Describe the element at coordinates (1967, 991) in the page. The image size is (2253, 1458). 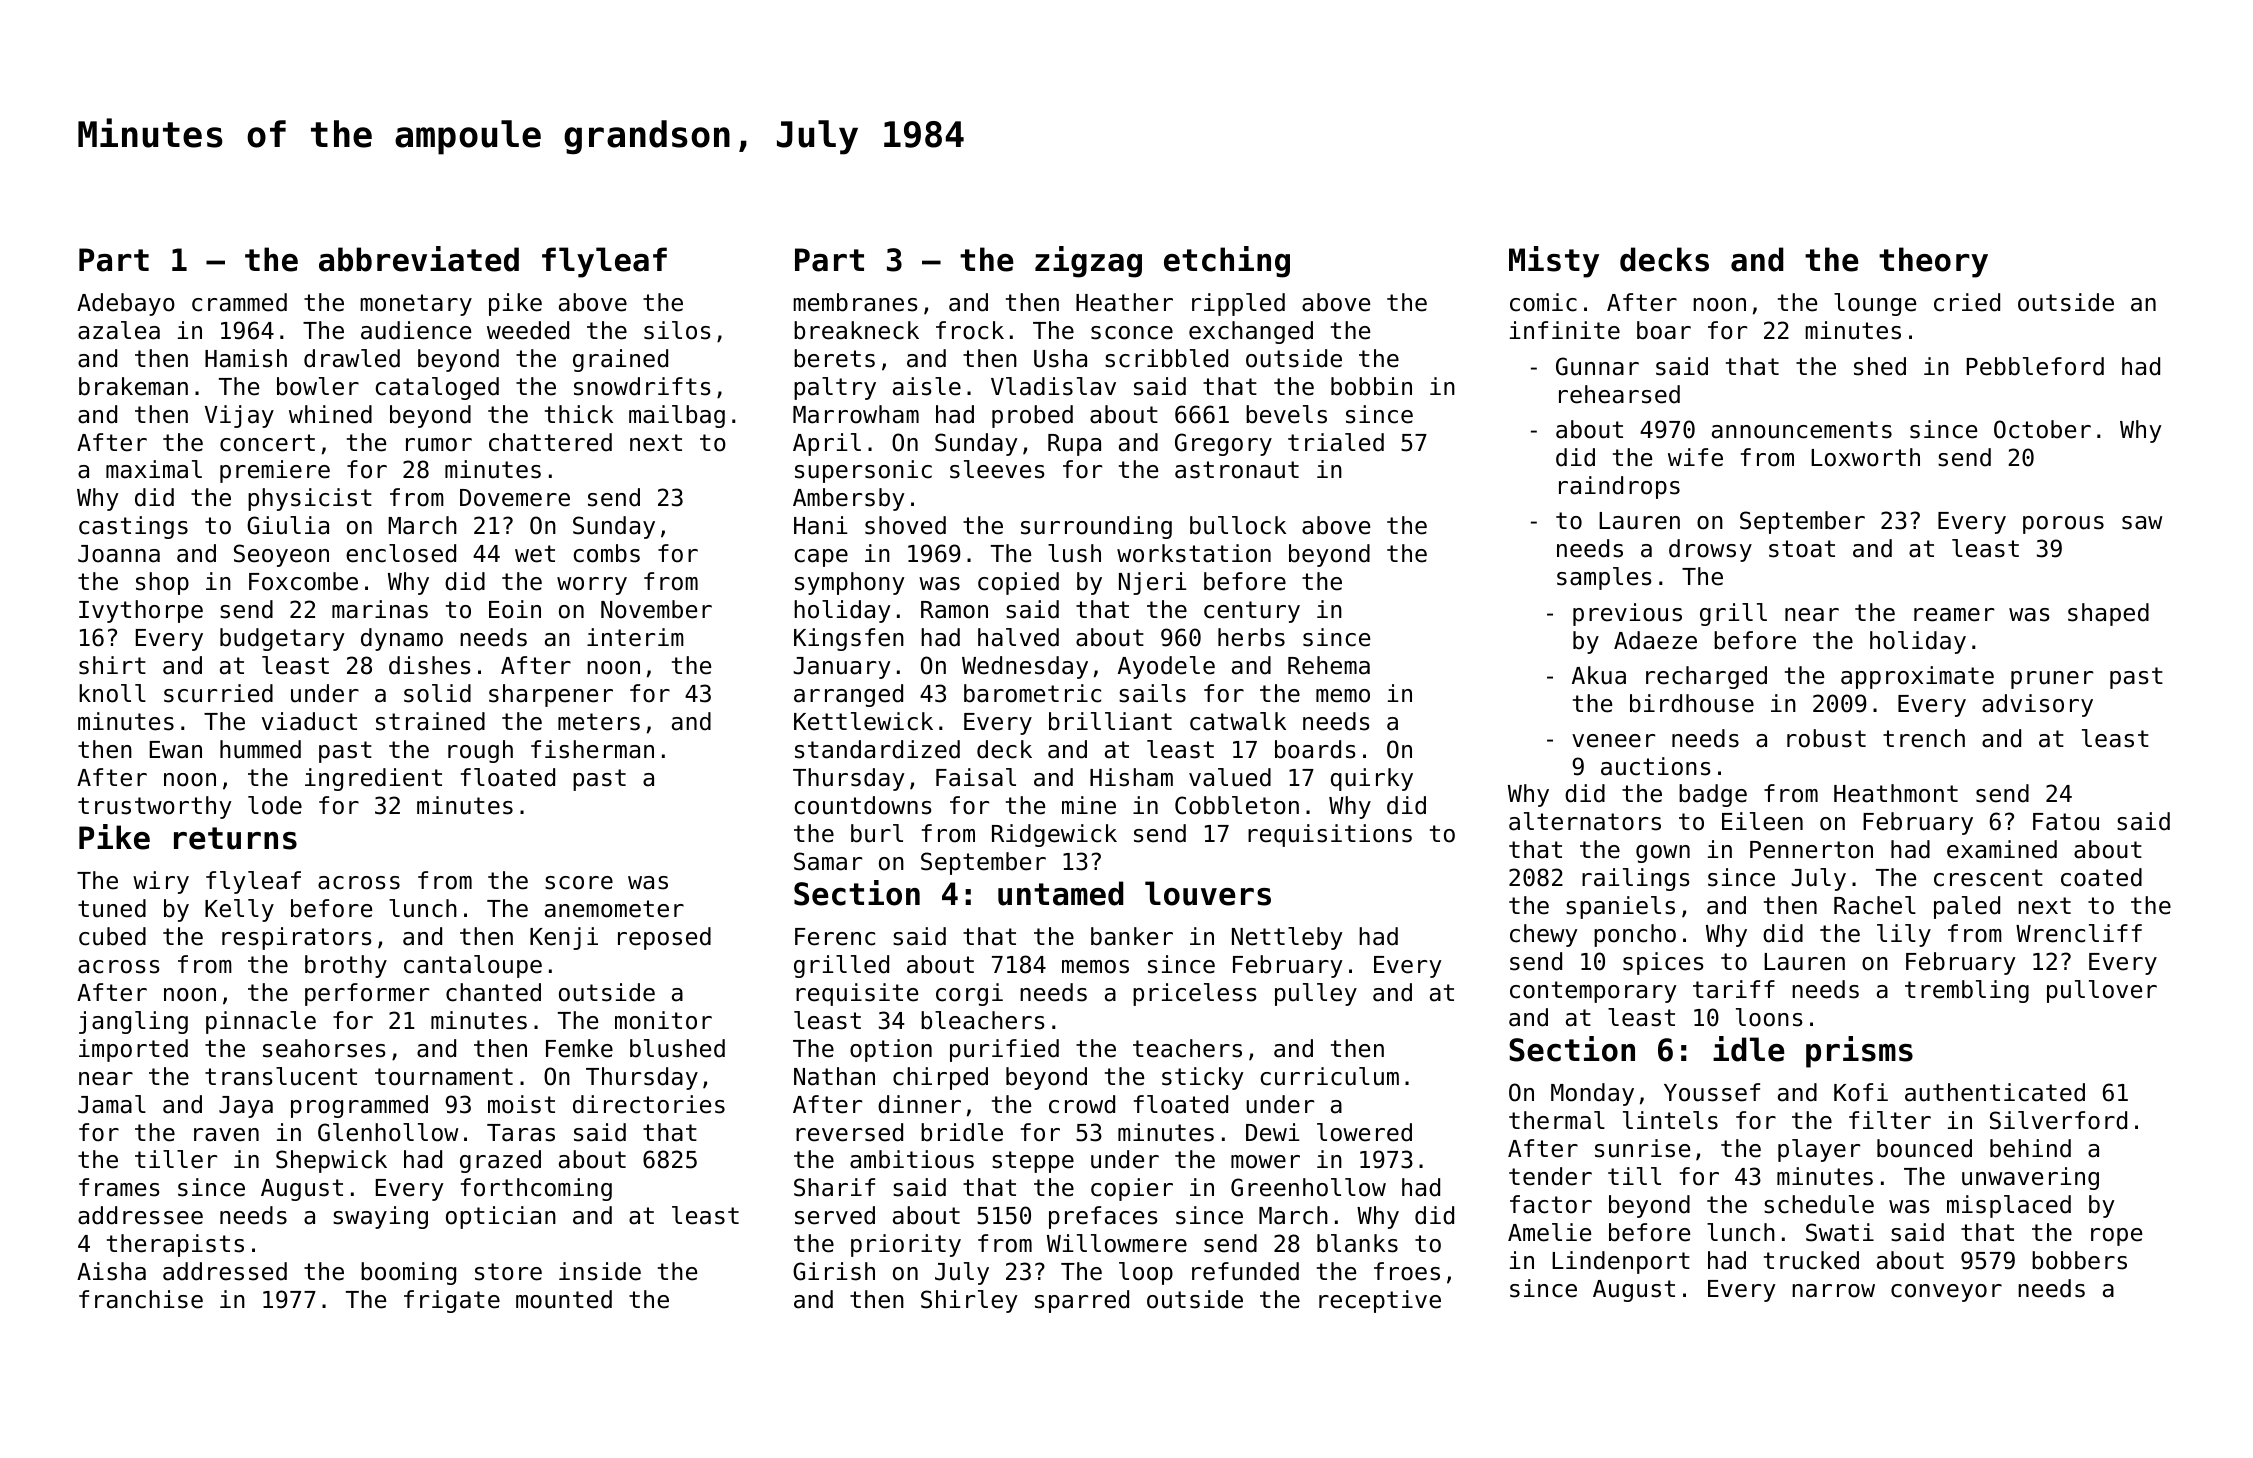
I see `trembling` at that location.
